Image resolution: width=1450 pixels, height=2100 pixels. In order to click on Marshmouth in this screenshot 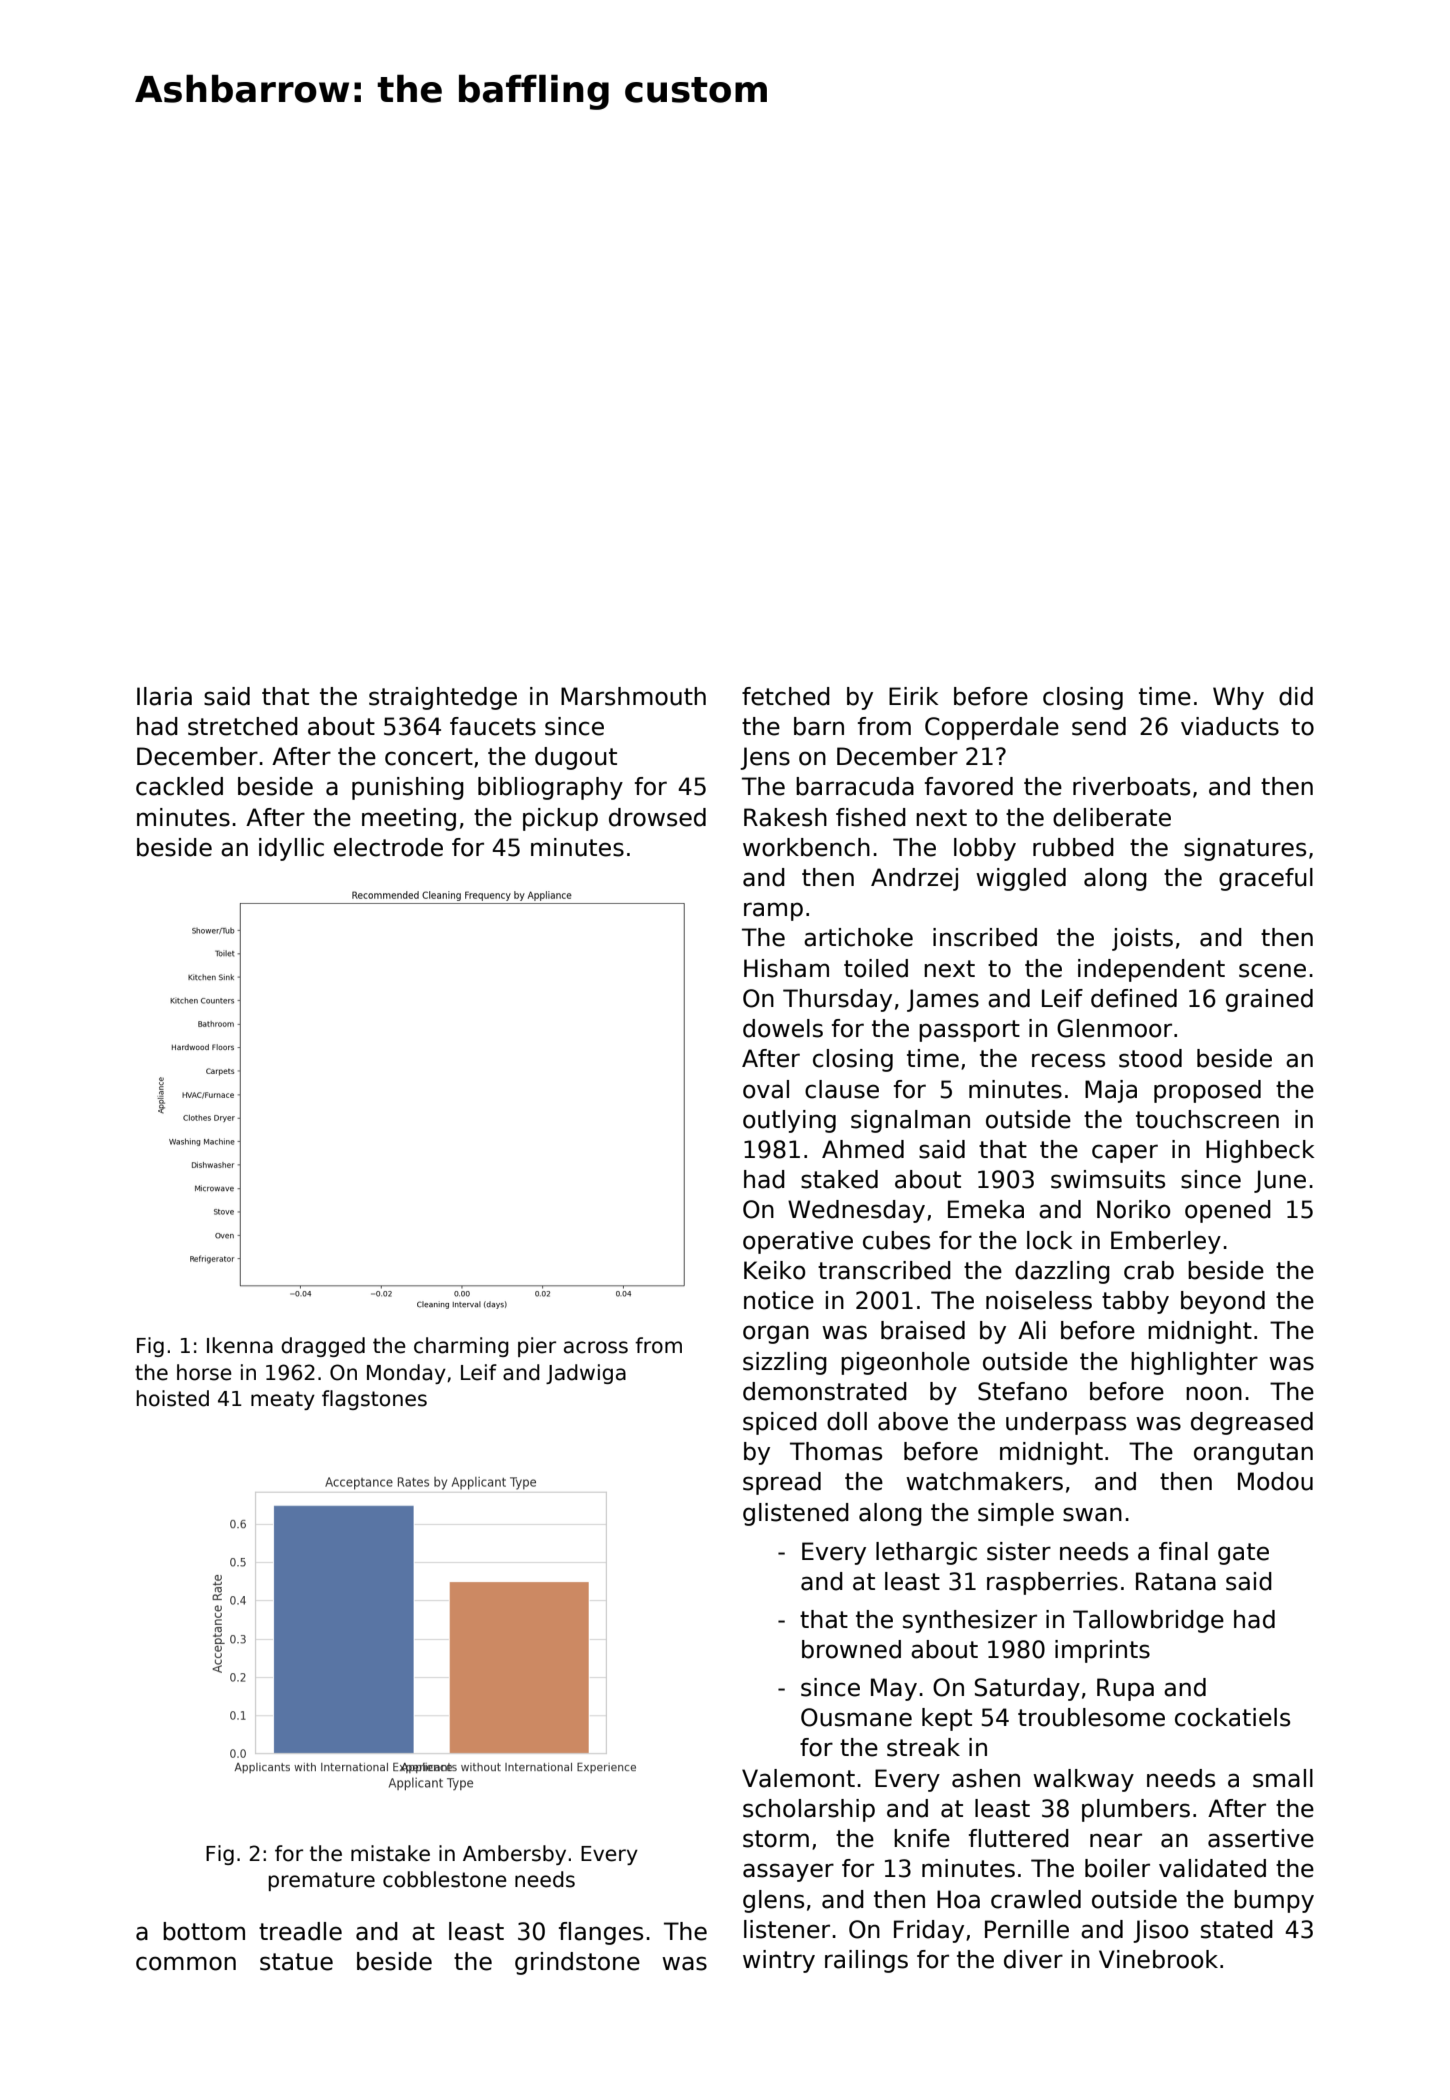, I will do `click(633, 696)`.
